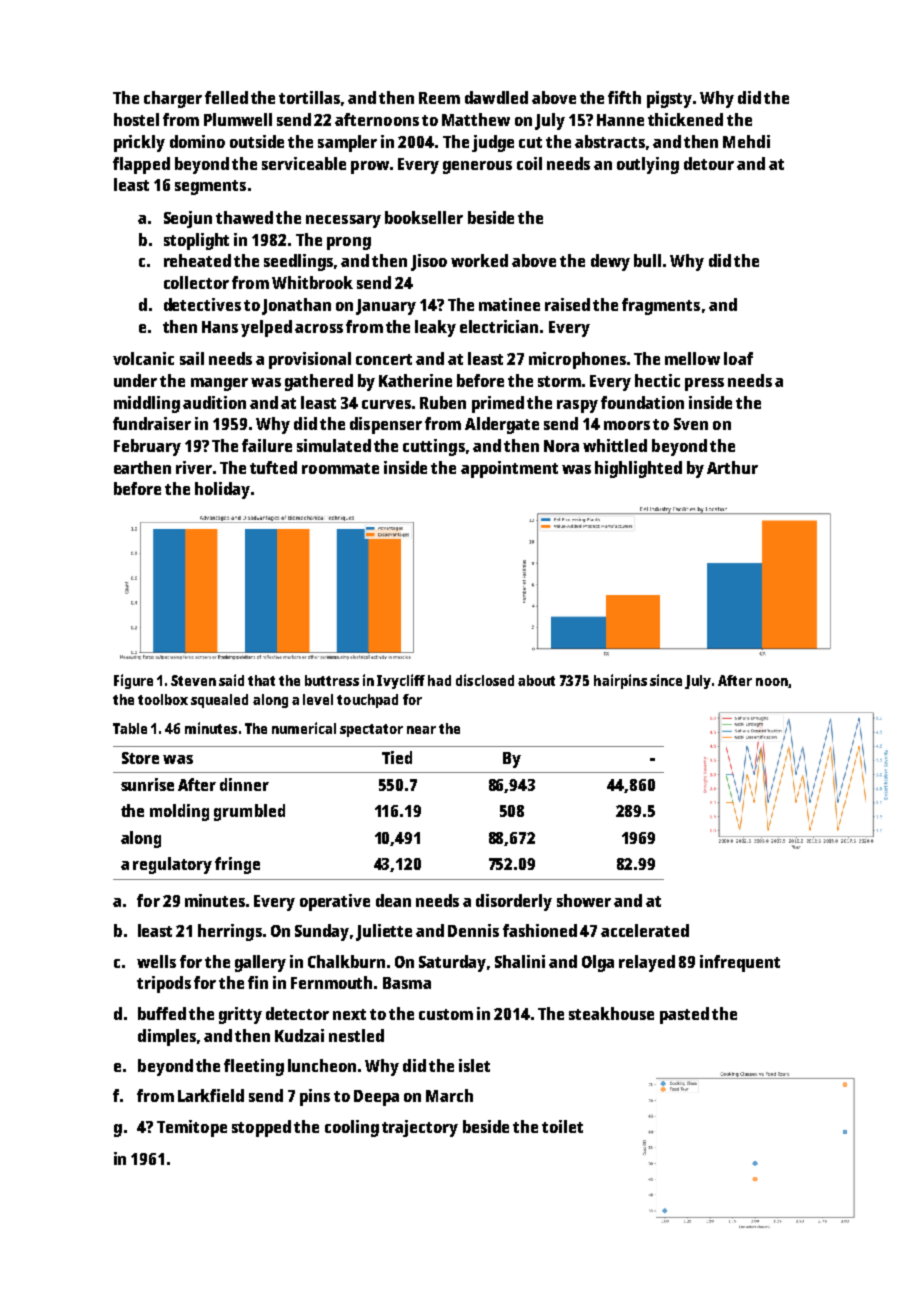 The image size is (908, 1316). I want to click on reheated, so click(197, 260).
